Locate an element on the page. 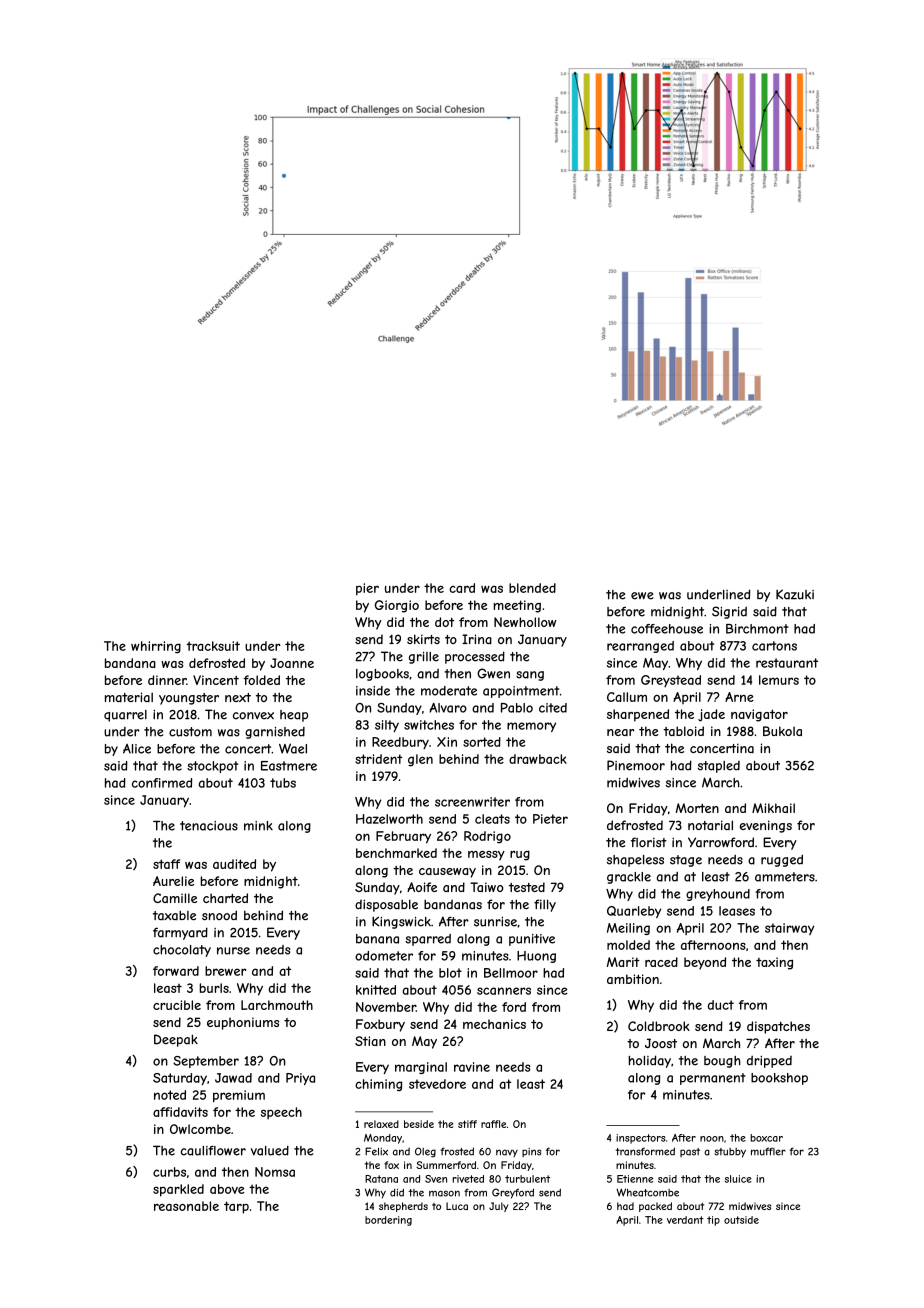 The image size is (924, 1308). noted is located at coordinates (170, 1095).
